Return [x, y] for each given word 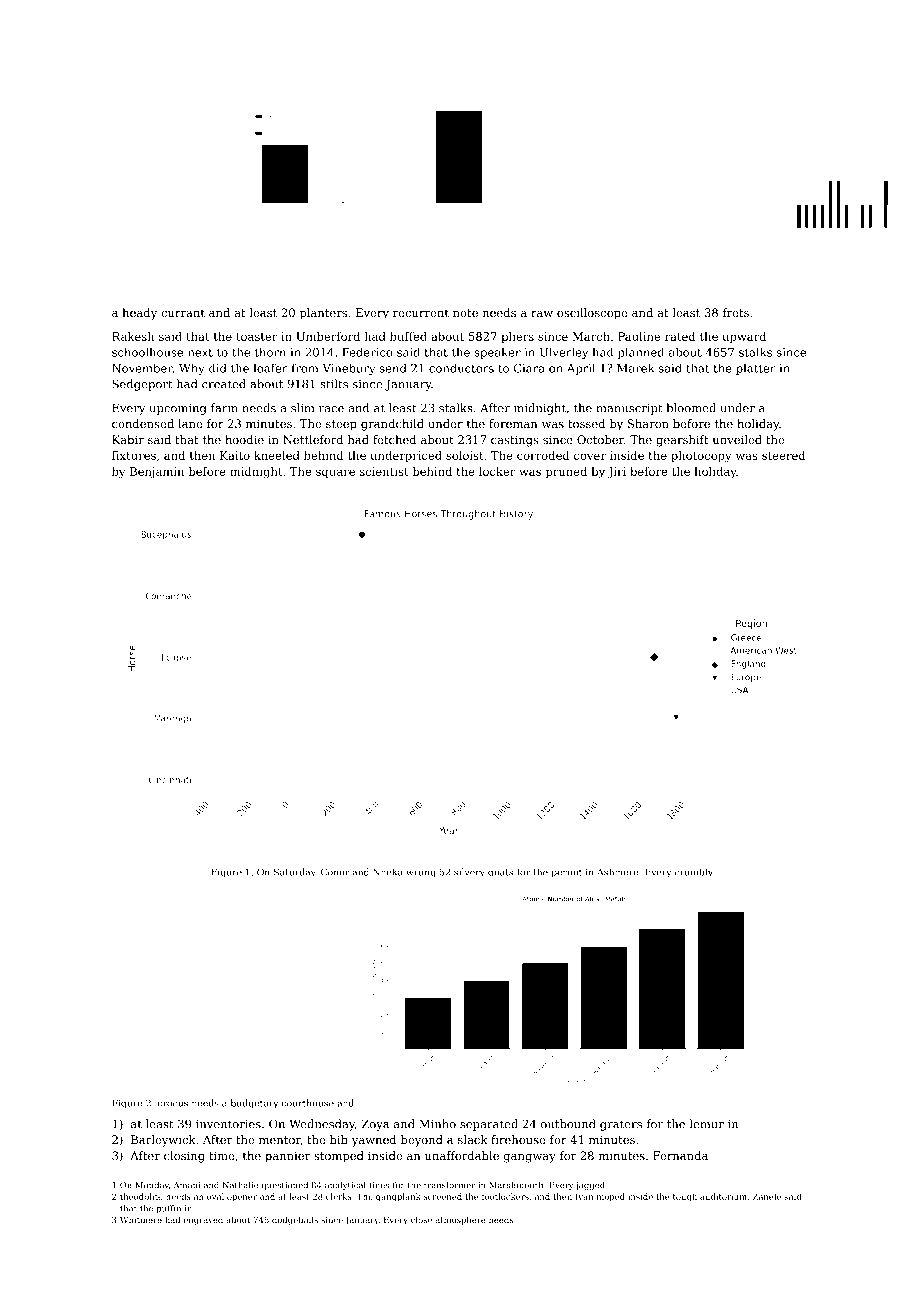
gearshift [682, 441]
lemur [707, 1124]
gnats [500, 873]
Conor [335, 872]
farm [224, 408]
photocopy [701, 457]
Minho [438, 1124]
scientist [384, 471]
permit [566, 873]
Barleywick [163, 1141]
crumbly [694, 873]
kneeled [277, 455]
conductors [461, 368]
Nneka [388, 872]
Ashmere [617, 872]
